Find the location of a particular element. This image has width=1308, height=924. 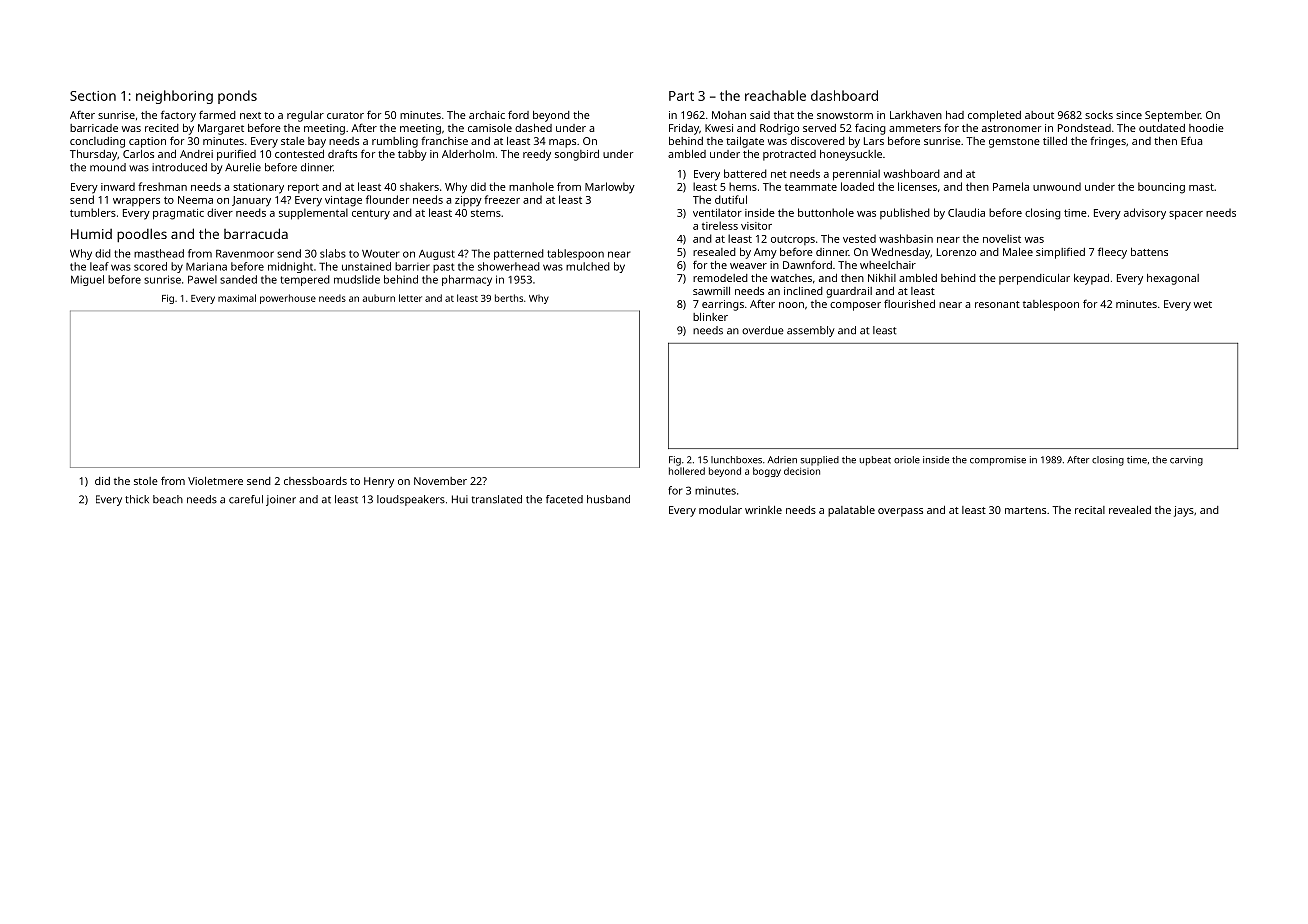

dashboard is located at coordinates (844, 95).
